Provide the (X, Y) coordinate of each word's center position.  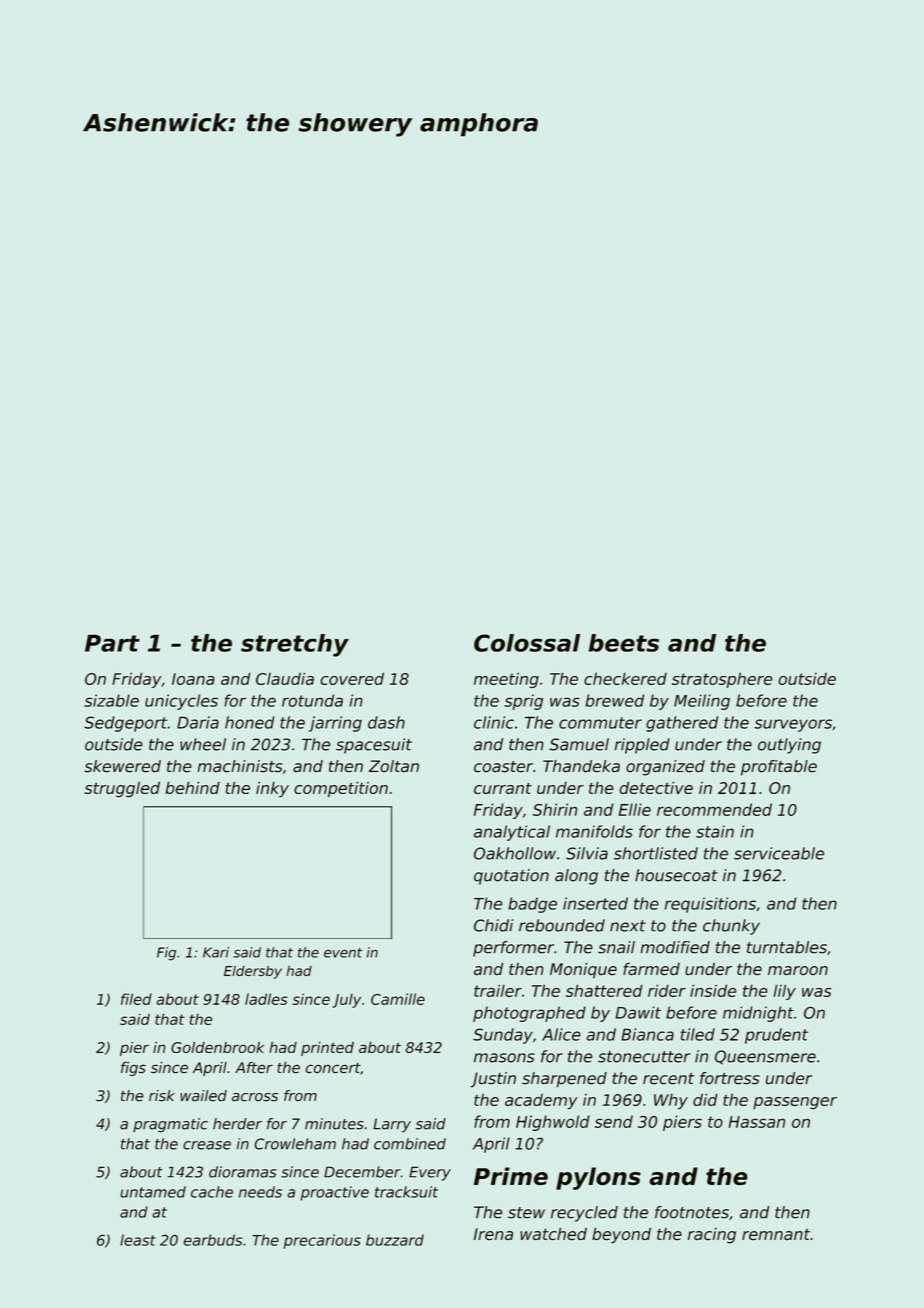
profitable (779, 768)
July (347, 1000)
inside (713, 990)
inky (272, 789)
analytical (512, 833)
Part (112, 643)
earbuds (213, 1240)
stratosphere (722, 680)
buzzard (395, 1240)
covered (352, 678)
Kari (216, 952)
